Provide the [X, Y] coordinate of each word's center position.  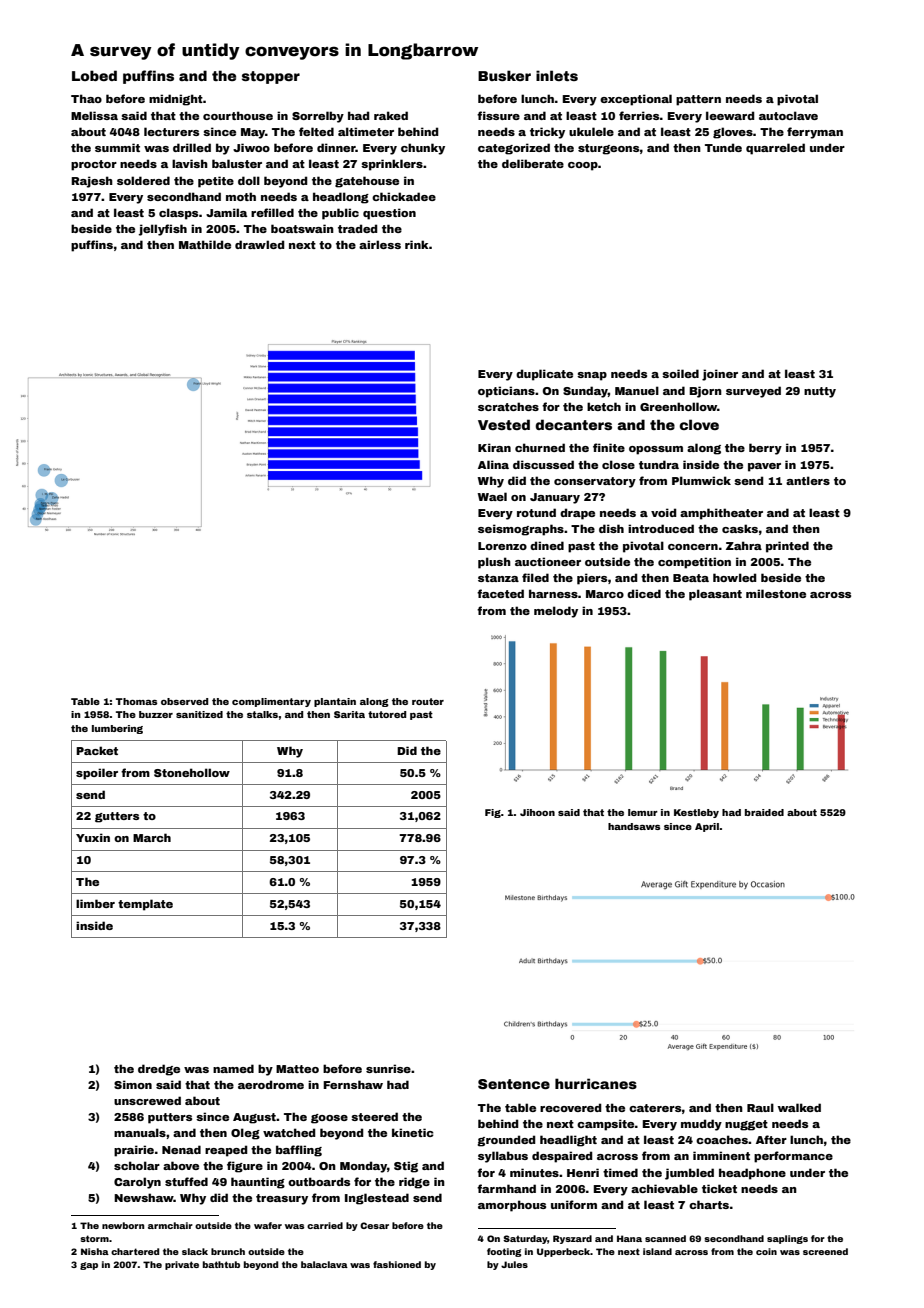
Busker [504, 75]
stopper [271, 77]
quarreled [775, 149]
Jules [514, 1264]
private [182, 1265]
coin [766, 1251]
